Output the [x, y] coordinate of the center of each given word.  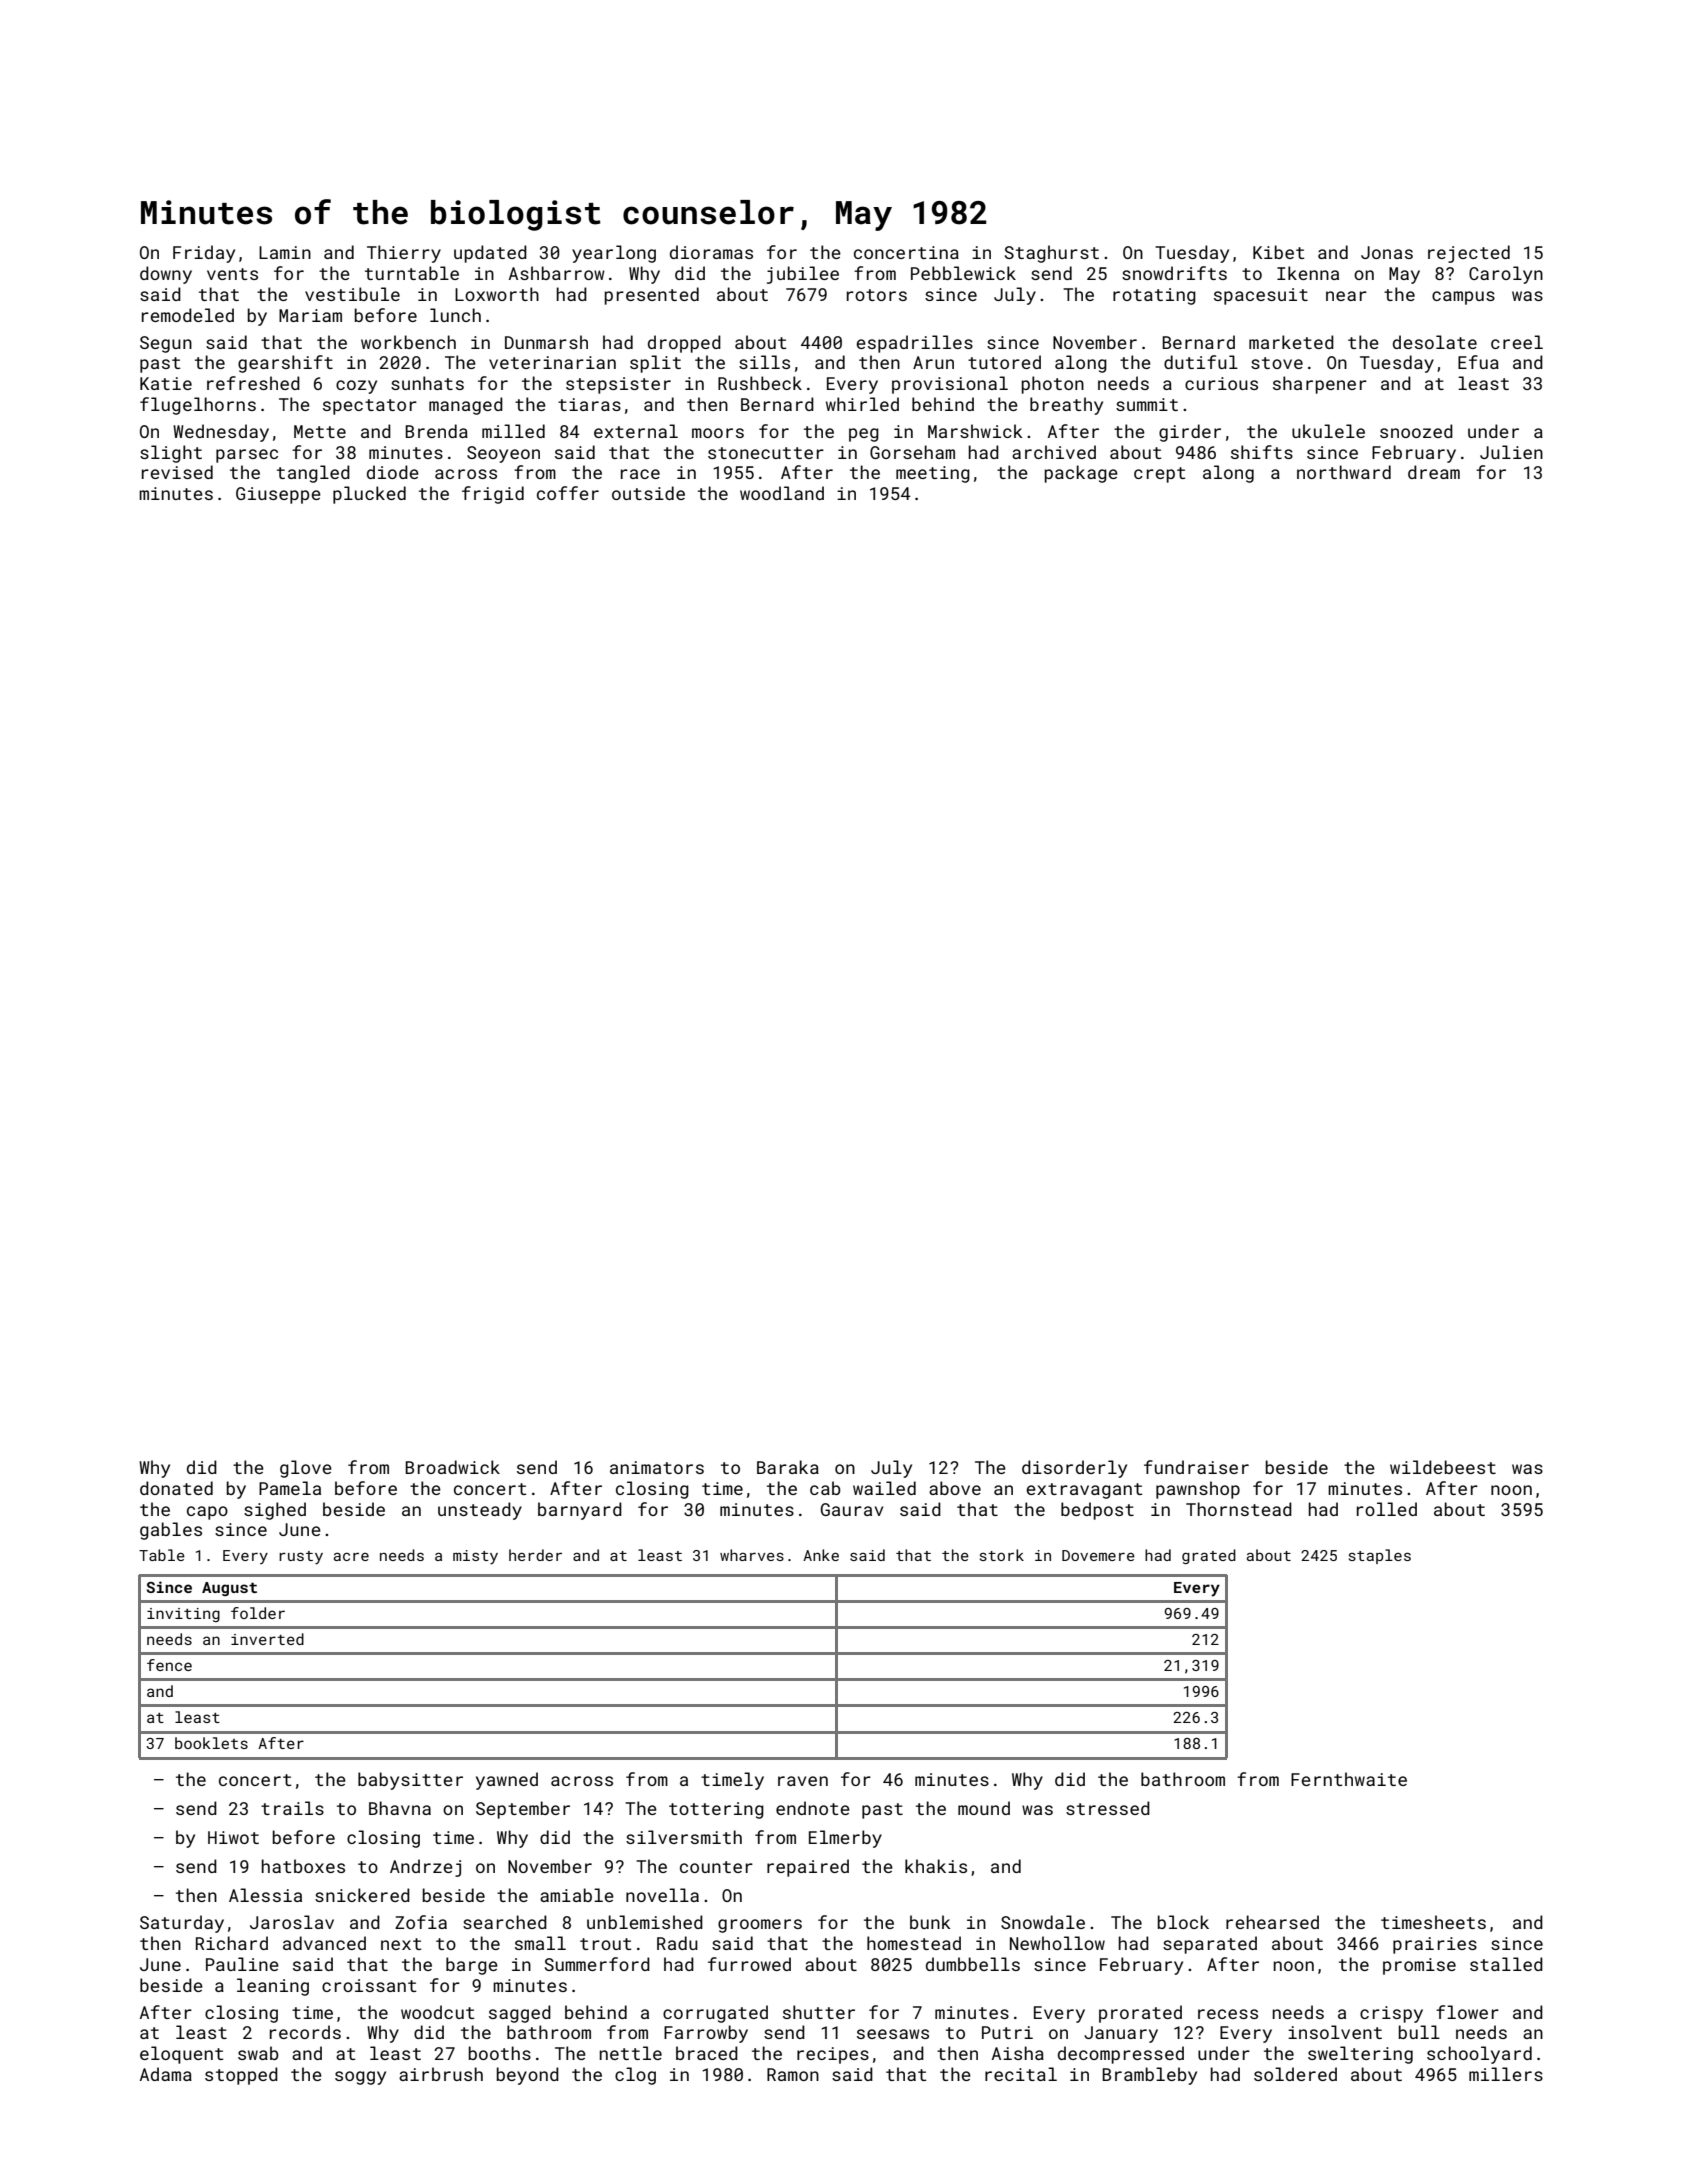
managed [466, 406]
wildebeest [1443, 1467]
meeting [933, 474]
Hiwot [233, 1837]
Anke [821, 1555]
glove [306, 1469]
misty [475, 1557]
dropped [684, 344]
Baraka [788, 1467]
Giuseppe [278, 495]
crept [1160, 475]
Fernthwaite [1349, 1779]
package [1081, 474]
